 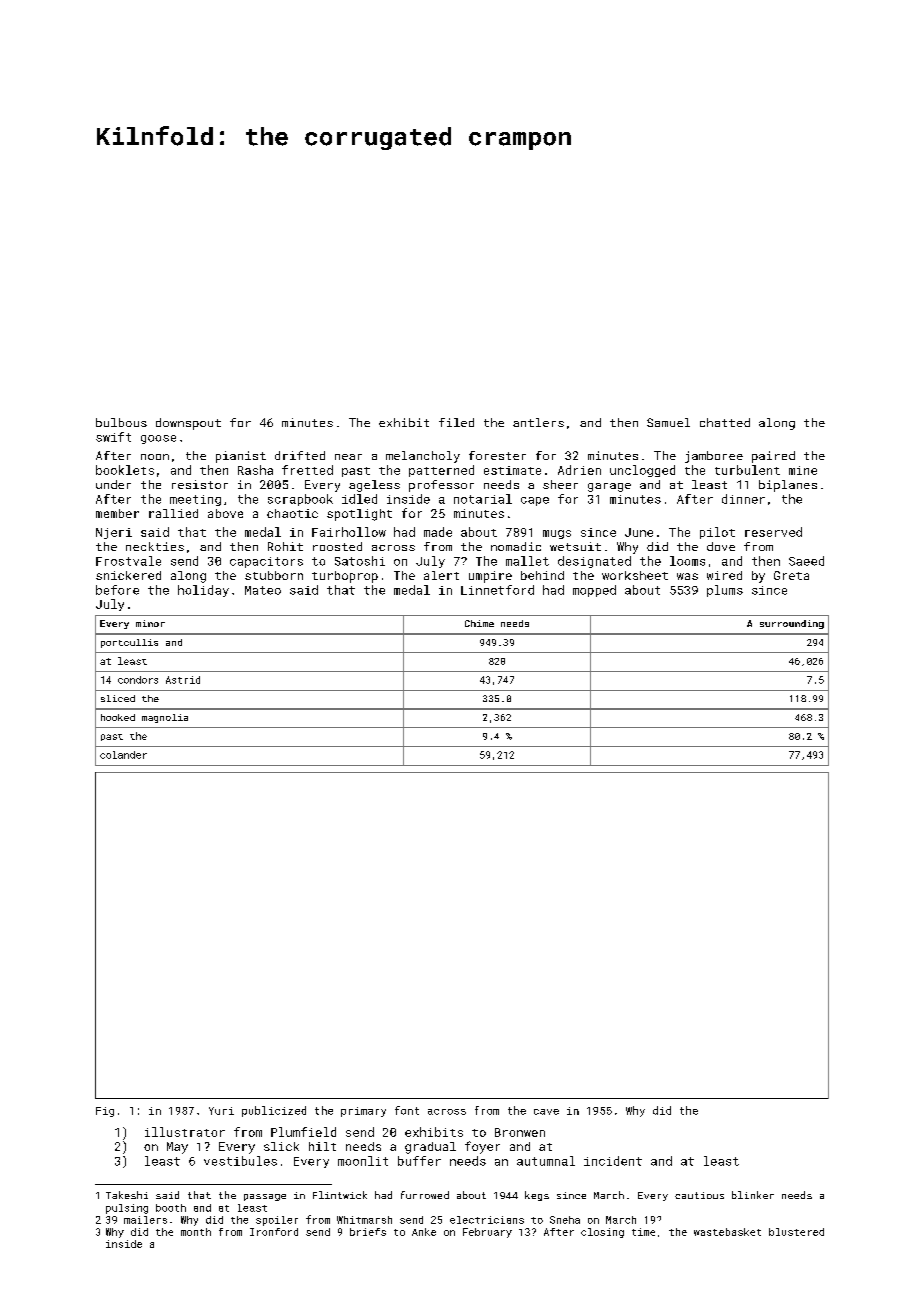 What do you see at coordinates (360, 561) in the screenshot?
I see `Satoshi` at bounding box center [360, 561].
